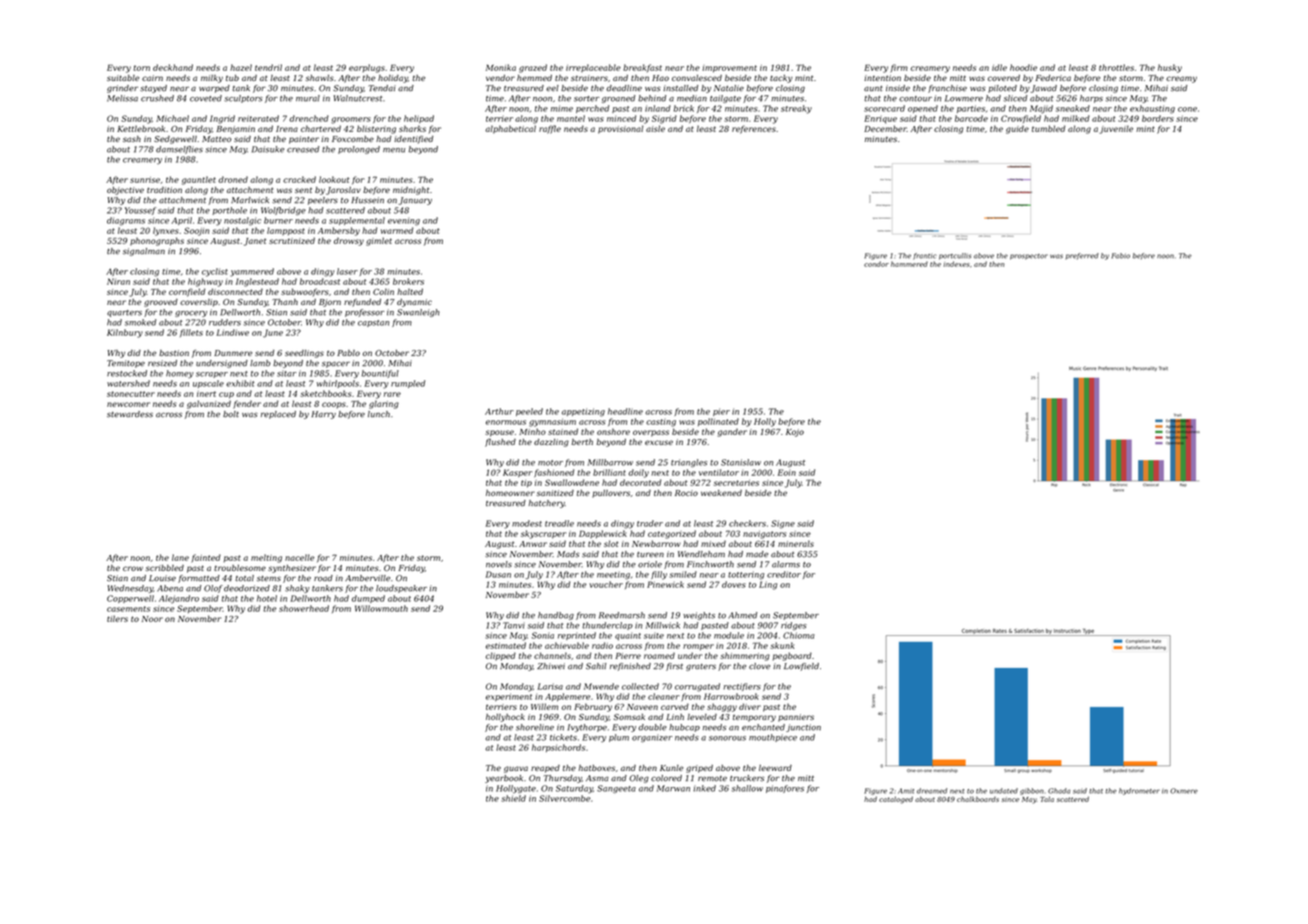  Describe the element at coordinates (513, 798) in the screenshot. I see `shield` at that location.
